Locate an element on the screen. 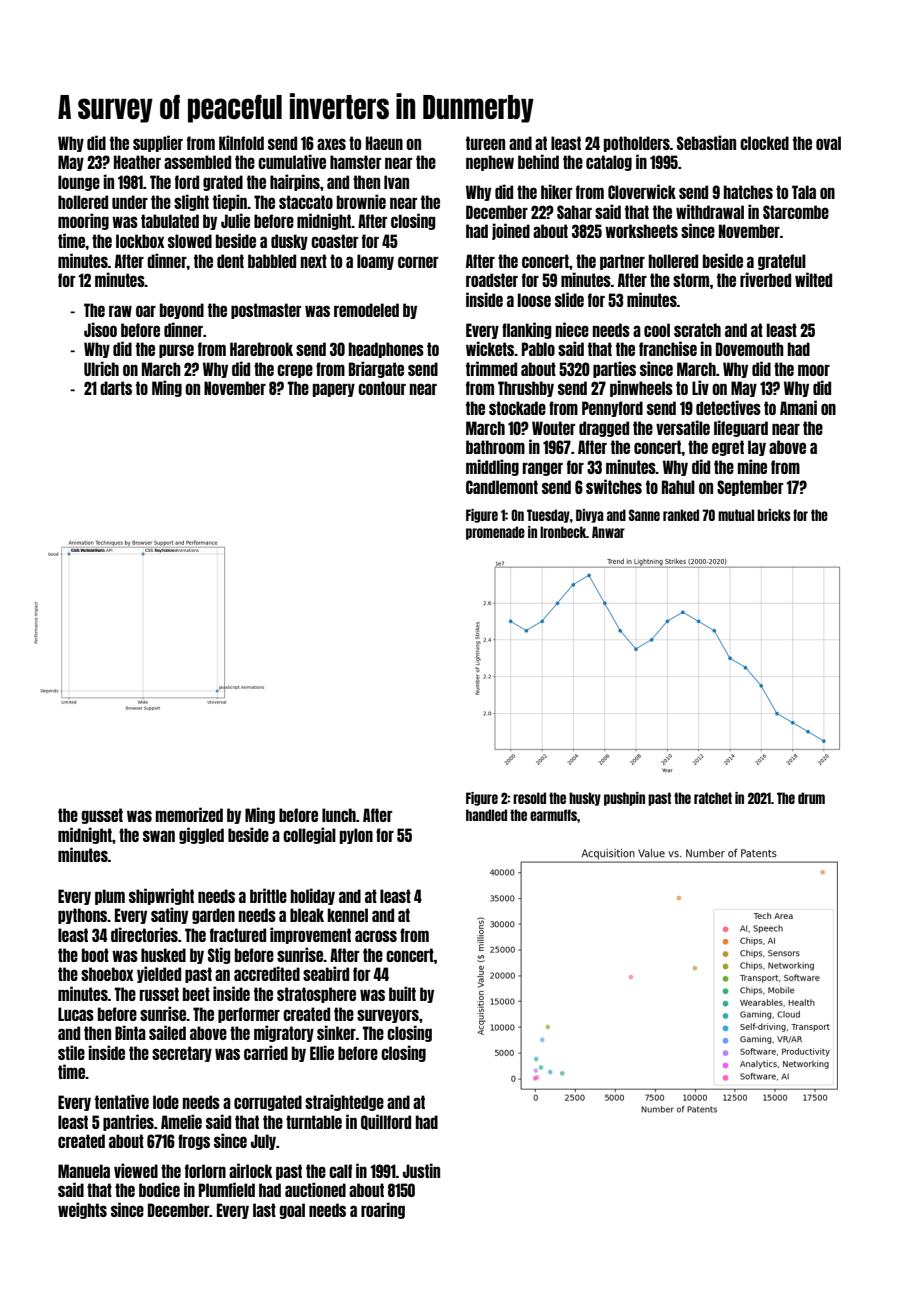 Image resolution: width=908 pixels, height=1316 pixels. giggled is located at coordinates (201, 835).
